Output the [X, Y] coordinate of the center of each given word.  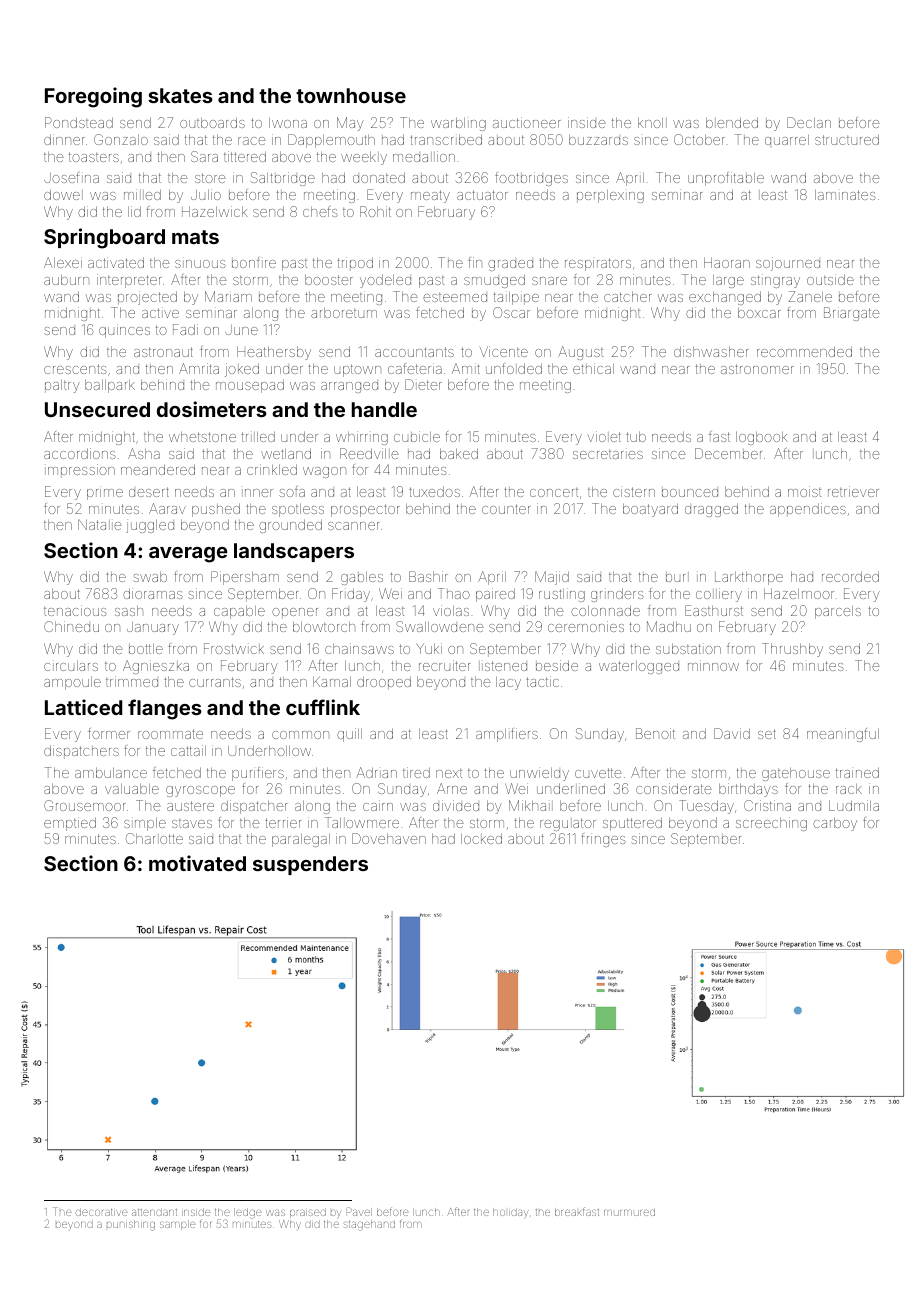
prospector [365, 510]
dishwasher [711, 351]
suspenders [310, 865]
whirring [362, 438]
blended [732, 122]
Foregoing [93, 97]
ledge [248, 1213]
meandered [158, 469]
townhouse [351, 95]
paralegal [301, 840]
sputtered [632, 824]
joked [242, 370]
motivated [197, 863]
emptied [70, 824]
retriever [853, 491]
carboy [835, 824]
